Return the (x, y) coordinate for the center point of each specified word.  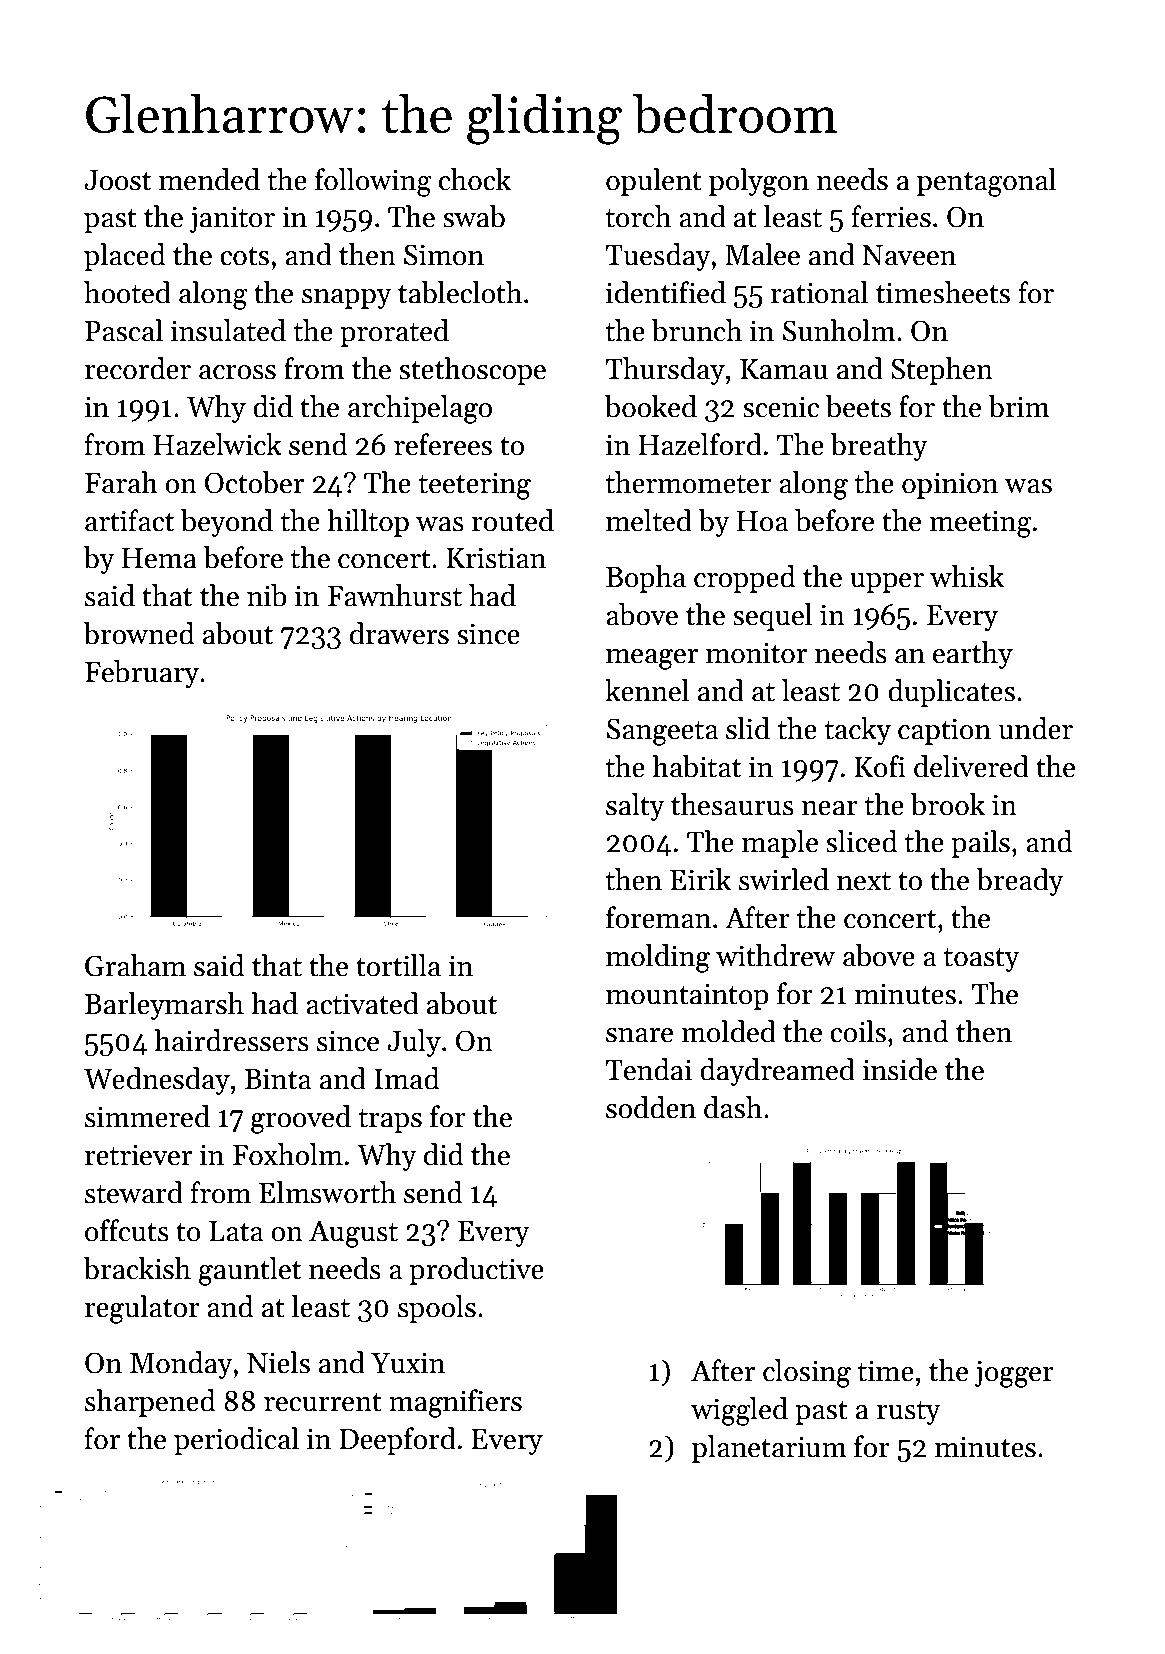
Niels (278, 1362)
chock (475, 179)
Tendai (649, 1069)
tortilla (398, 965)
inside (899, 1069)
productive (476, 1271)
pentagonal (986, 182)
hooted (127, 292)
